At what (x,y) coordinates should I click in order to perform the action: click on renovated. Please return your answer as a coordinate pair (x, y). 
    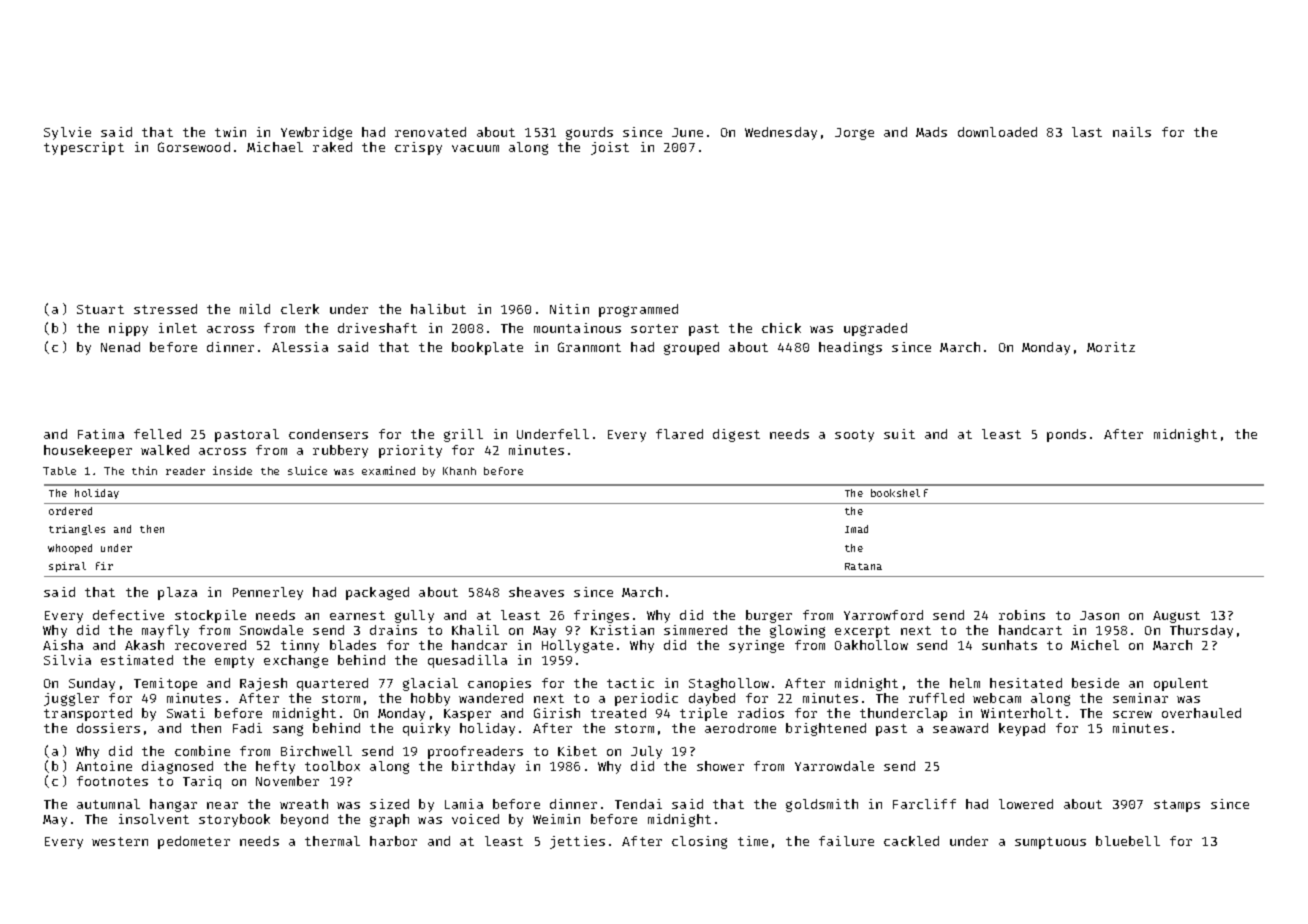
    Looking at the image, I should click on (430, 132).
